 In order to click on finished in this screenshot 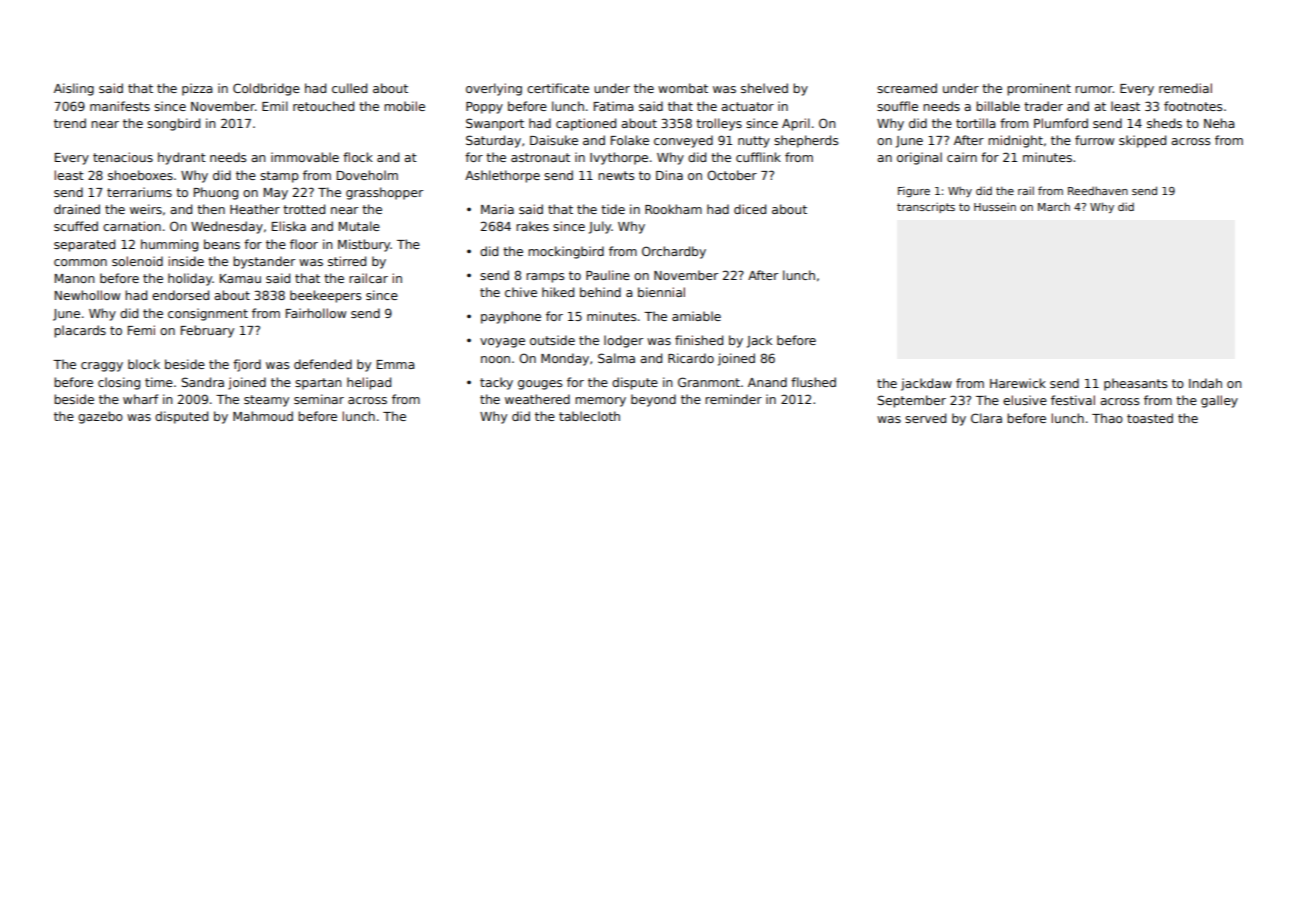, I will do `click(699, 340)`.
